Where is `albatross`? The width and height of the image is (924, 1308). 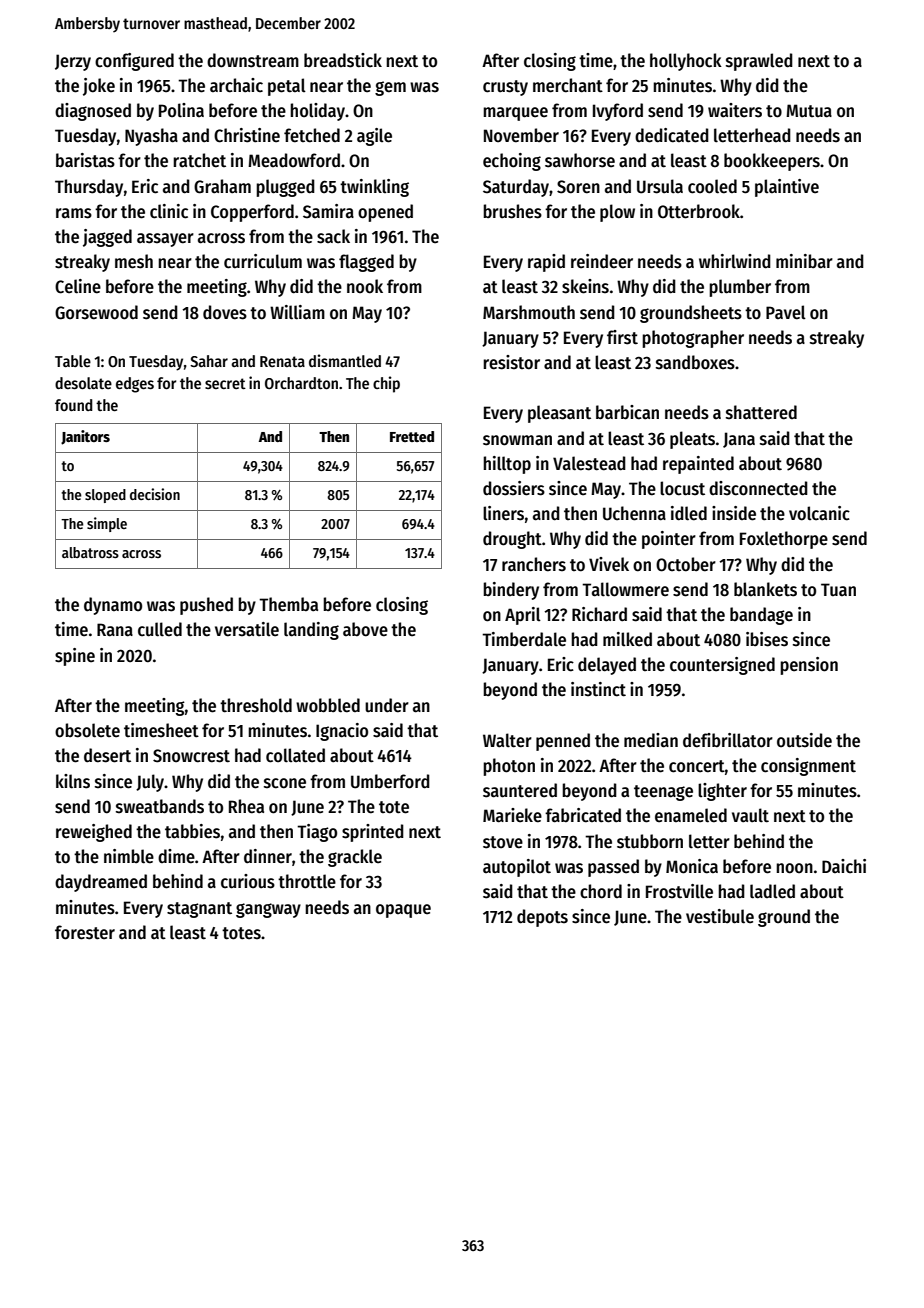
albatross is located at coordinates (90, 552).
